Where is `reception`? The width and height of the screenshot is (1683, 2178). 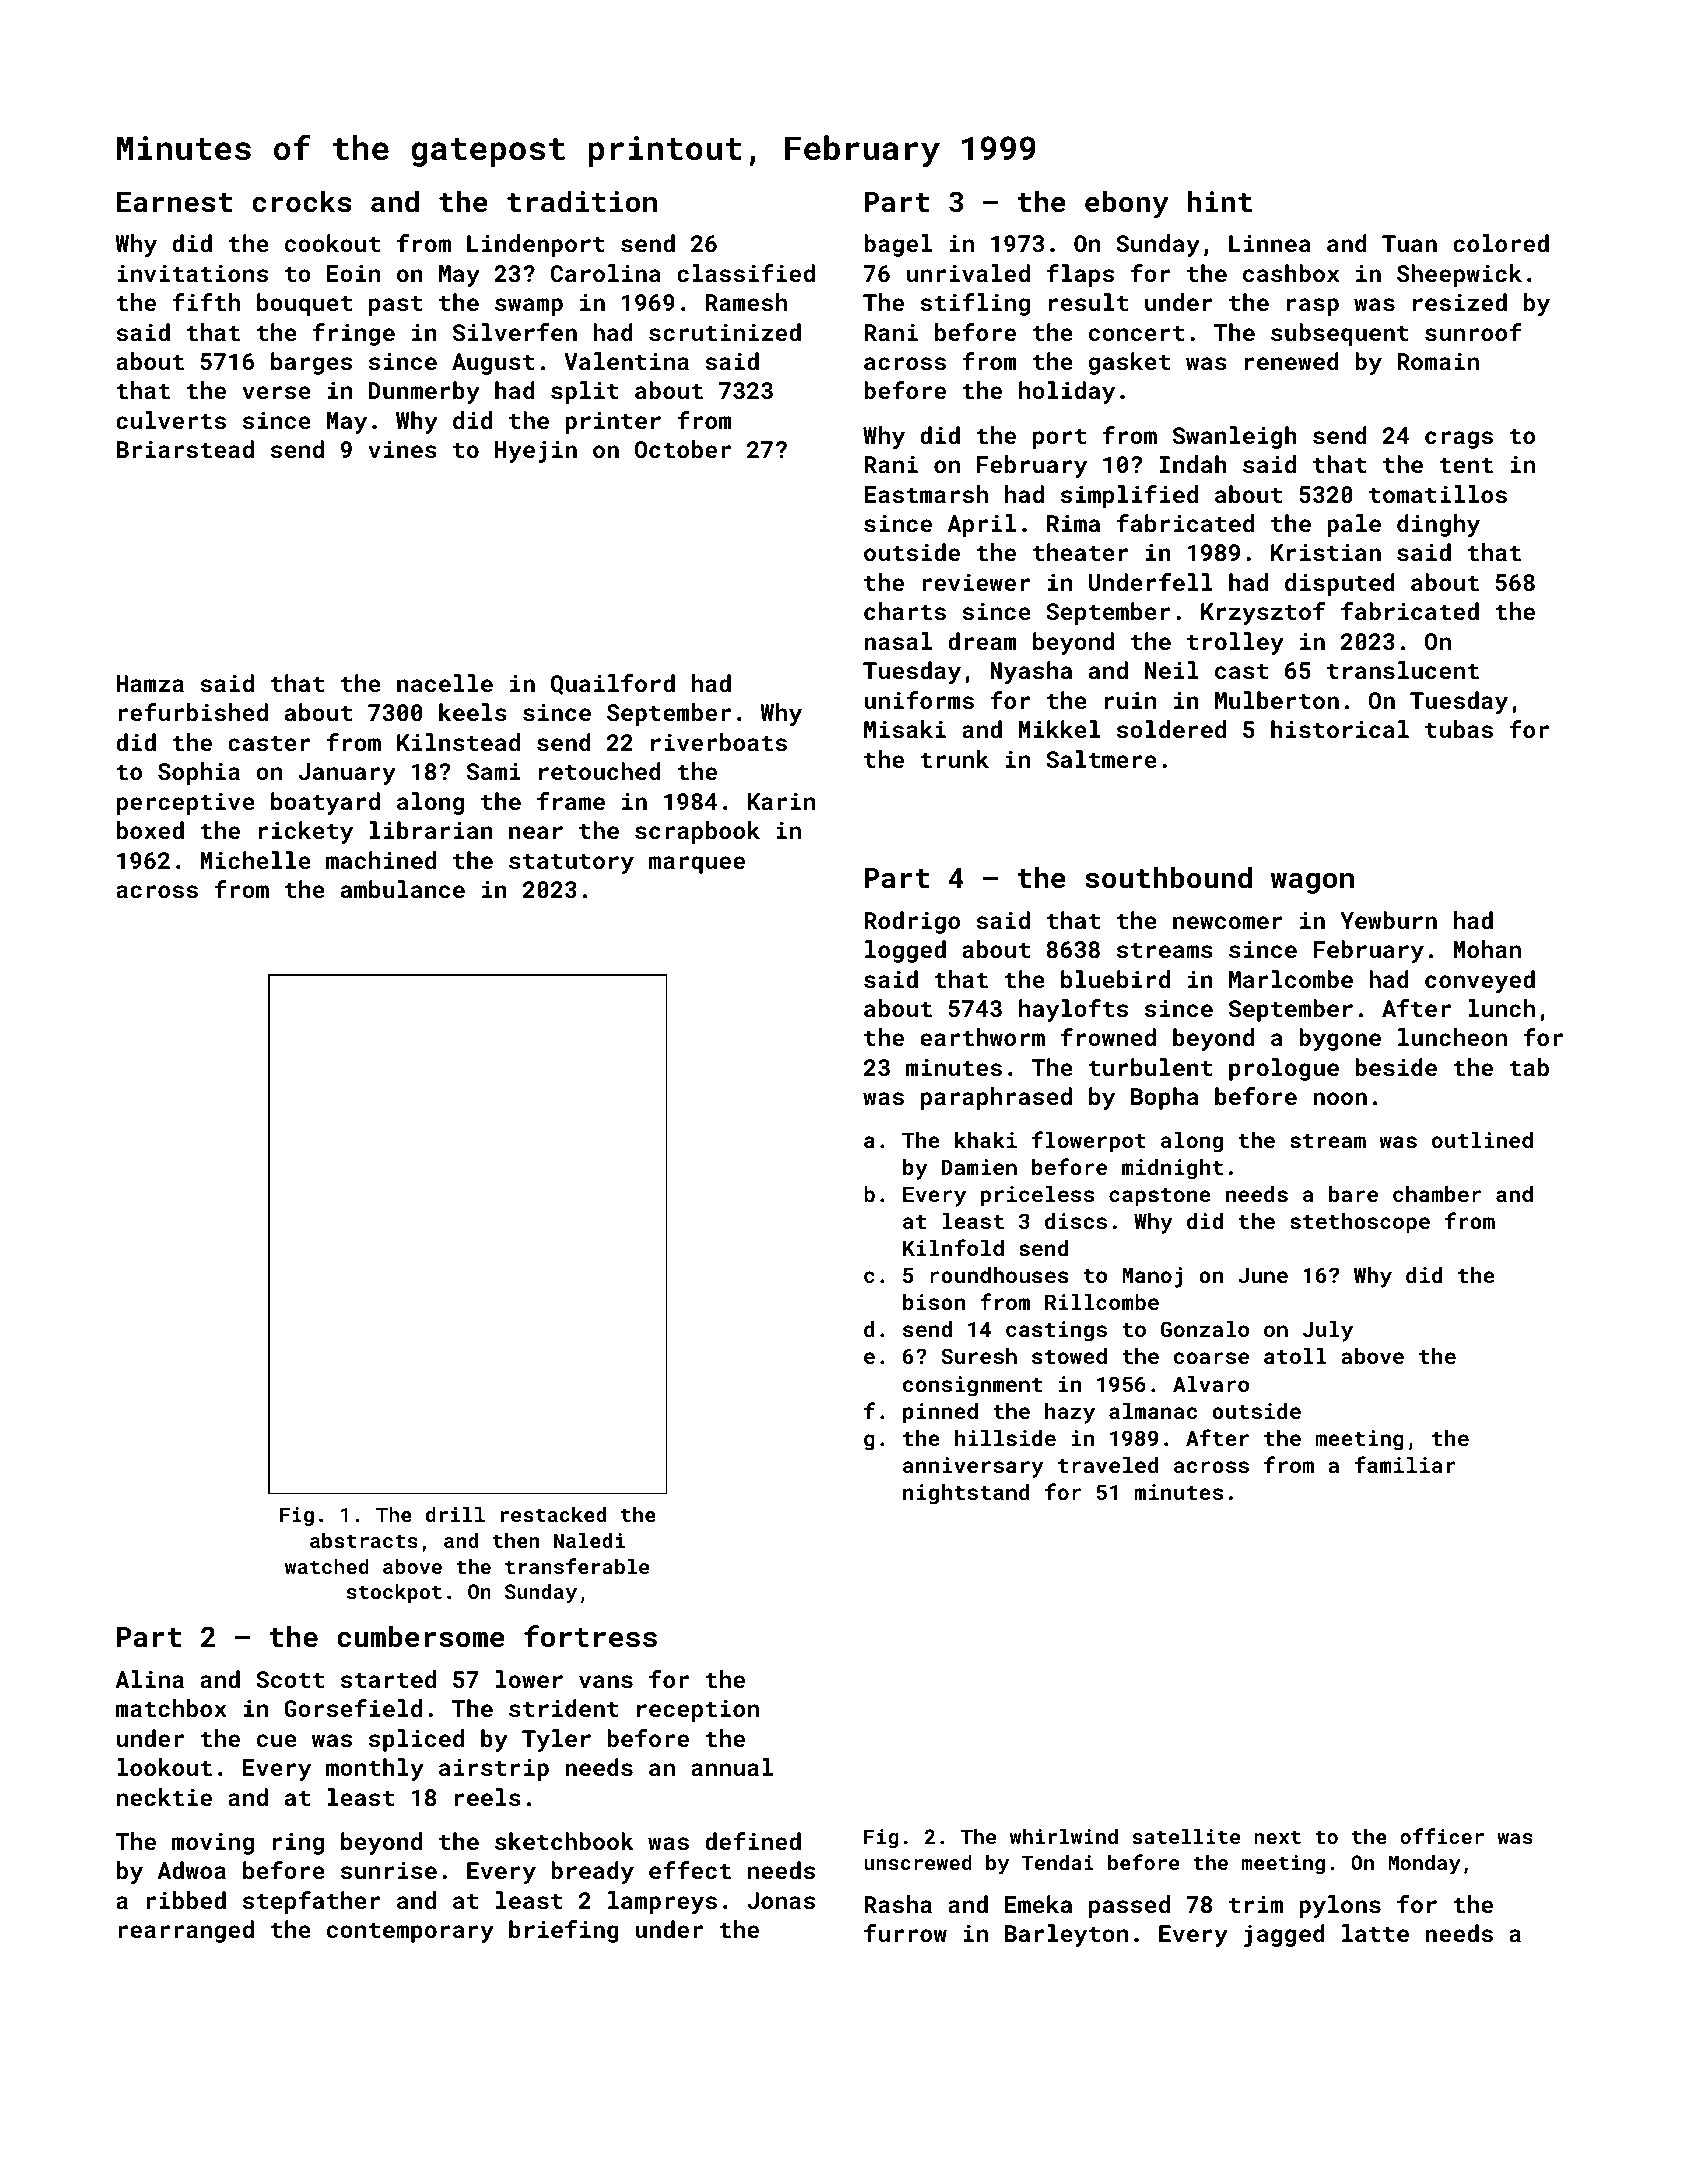 reception is located at coordinates (698, 1711).
